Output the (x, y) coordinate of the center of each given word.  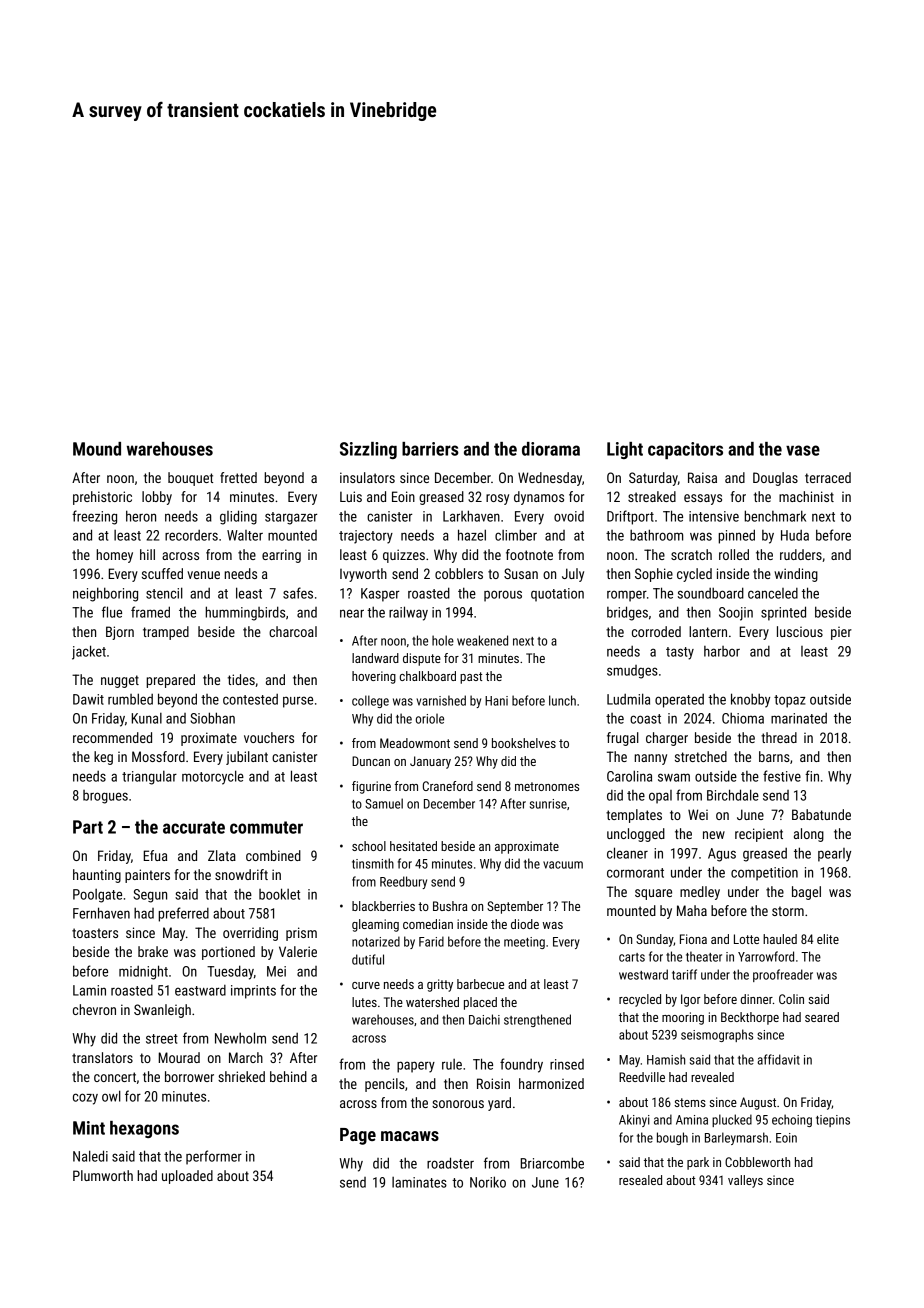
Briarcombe (552, 1163)
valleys (745, 1181)
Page (358, 1136)
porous (503, 596)
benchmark (775, 516)
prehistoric (102, 498)
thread (779, 737)
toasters (95, 933)
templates (634, 816)
